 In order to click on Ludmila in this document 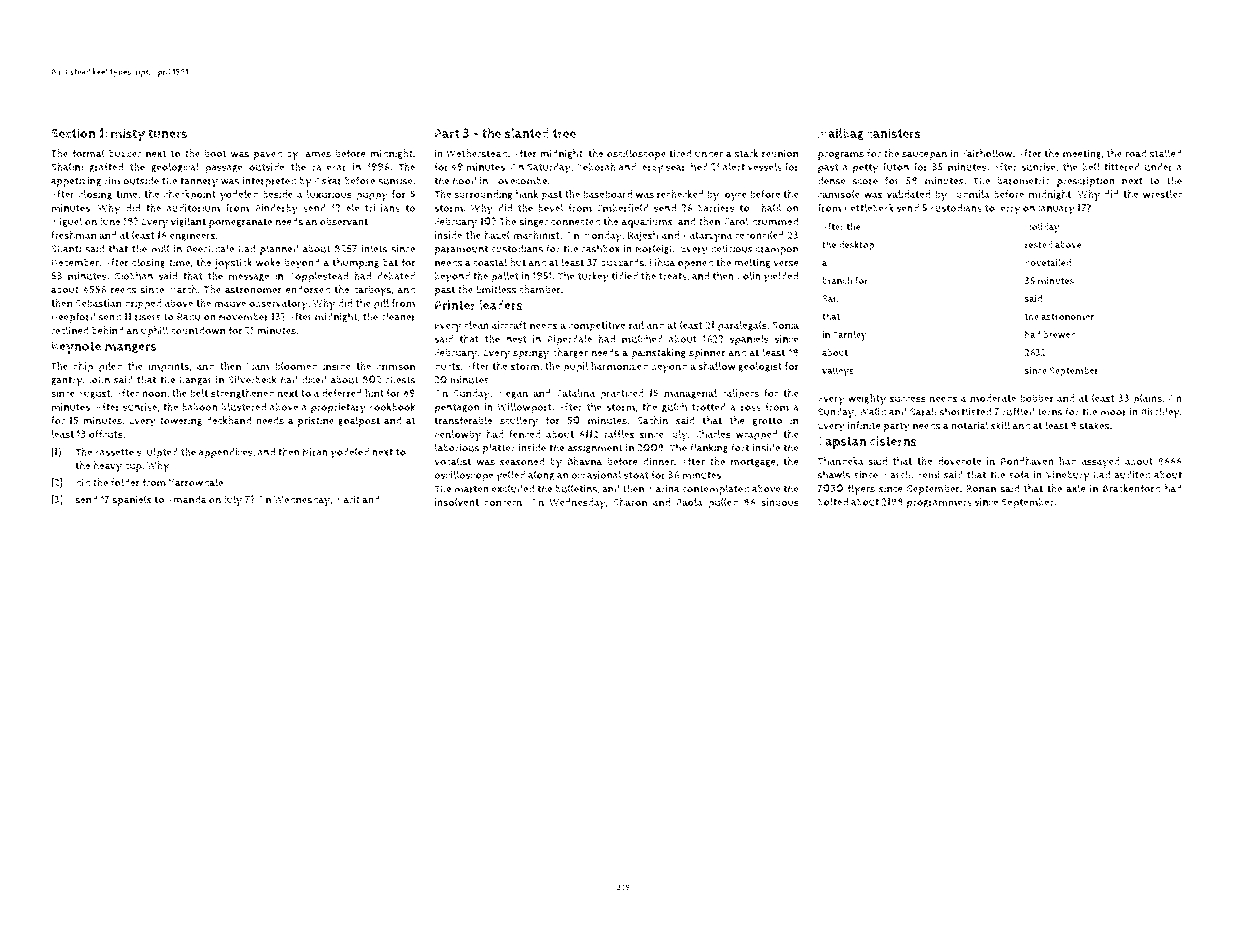, I will do `click(970, 194)`.
